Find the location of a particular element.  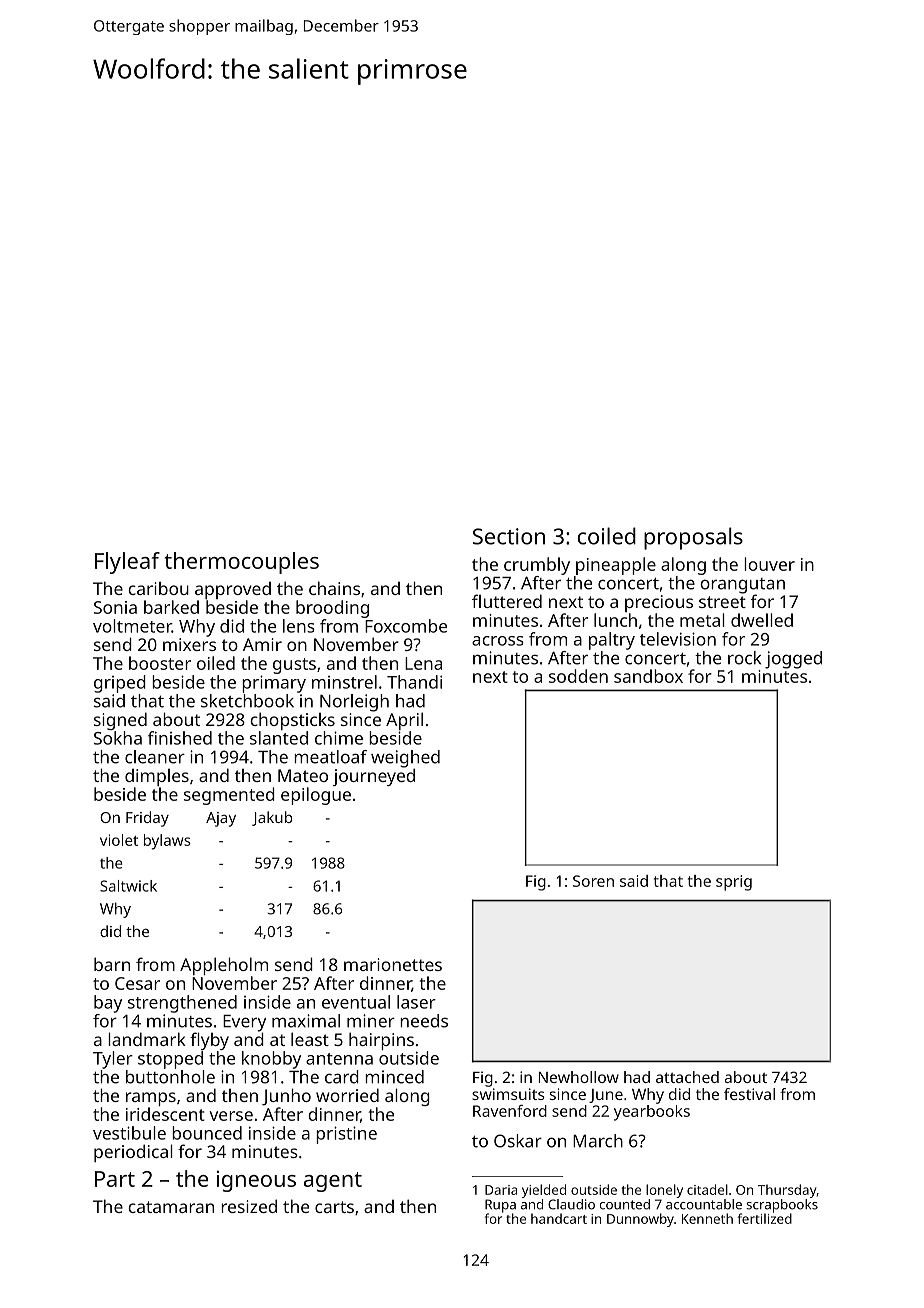

Appleholm is located at coordinates (224, 966).
